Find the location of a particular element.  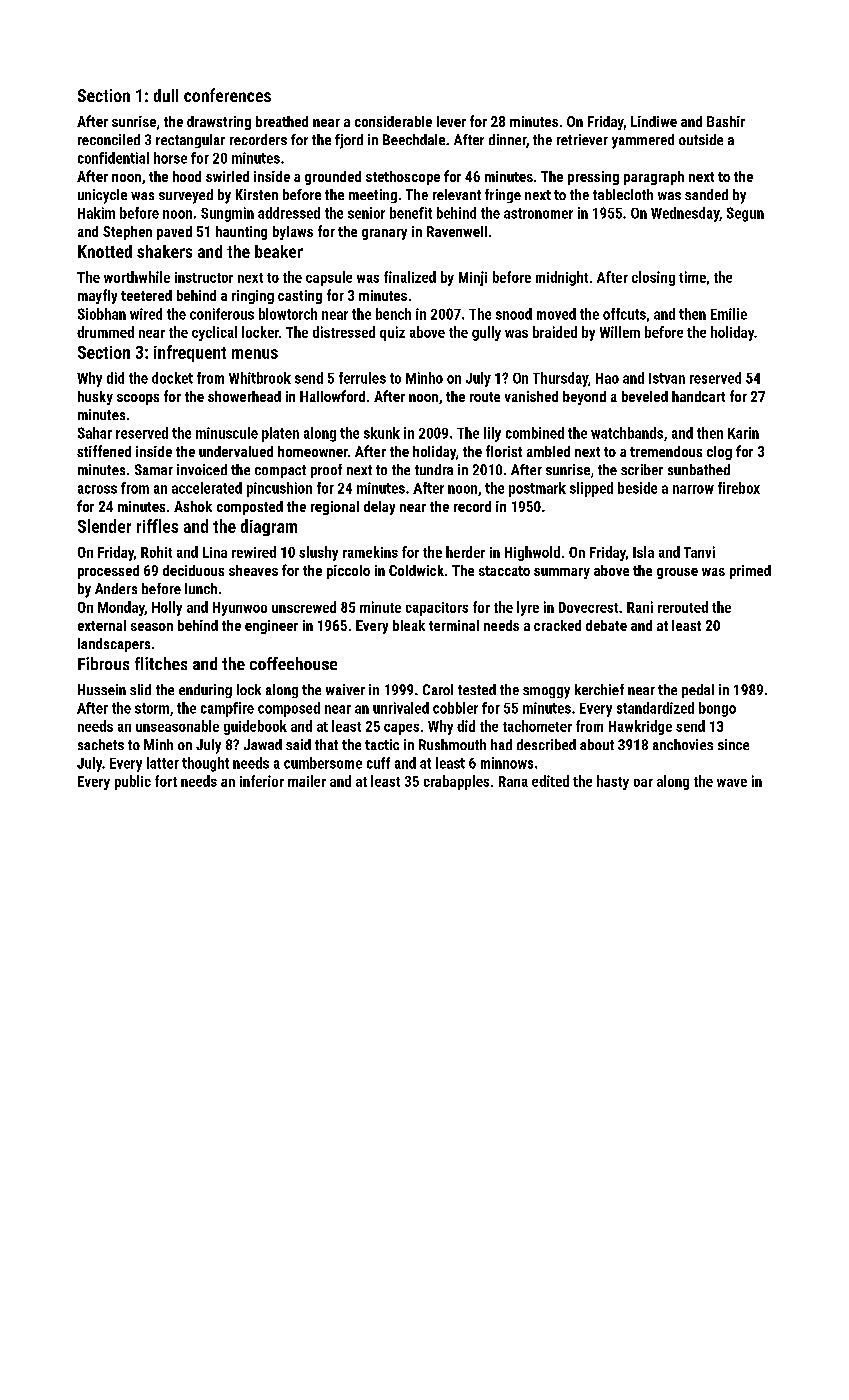

processed is located at coordinates (108, 572).
